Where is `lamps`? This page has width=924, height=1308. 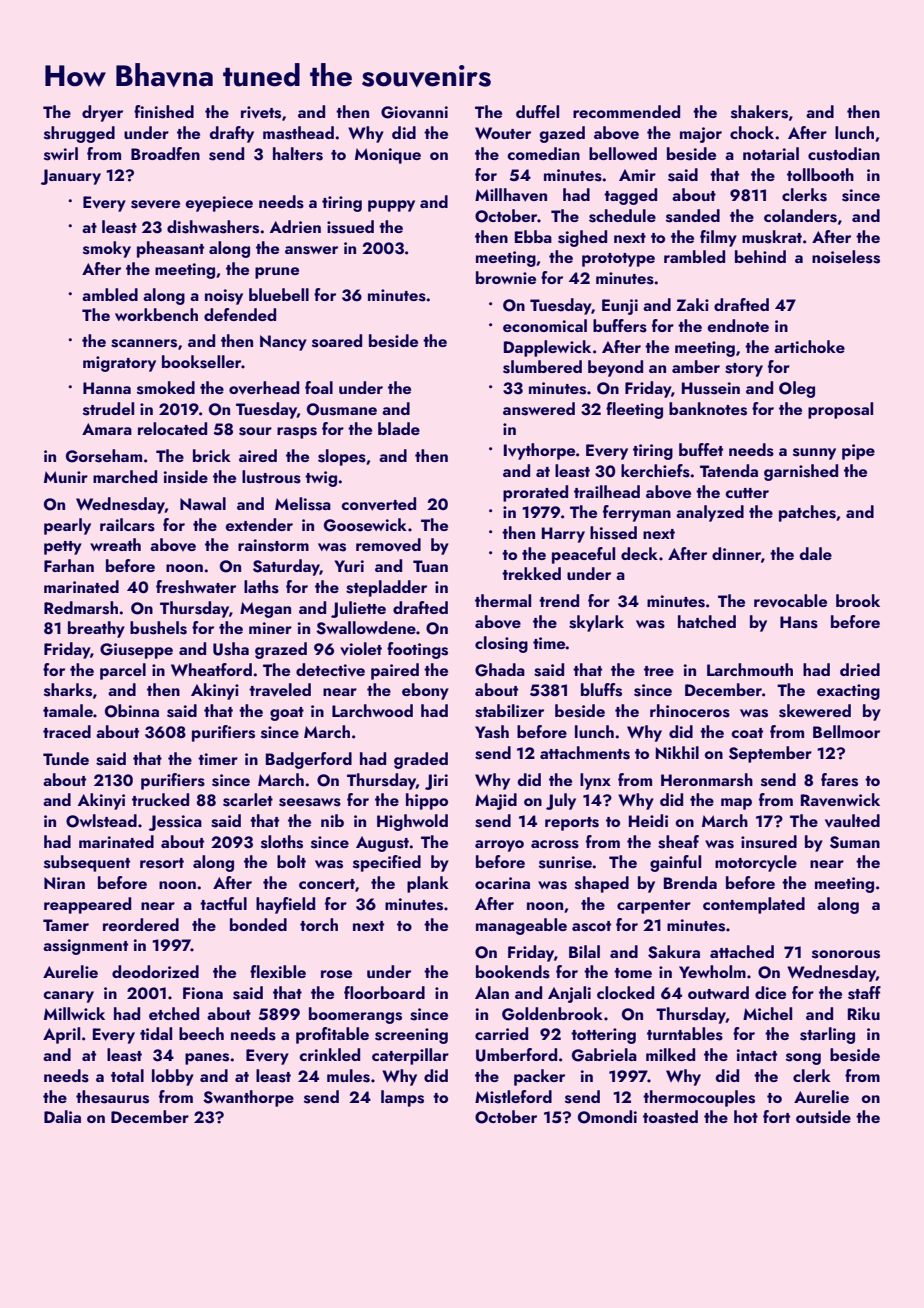
lamps is located at coordinates (402, 1098).
